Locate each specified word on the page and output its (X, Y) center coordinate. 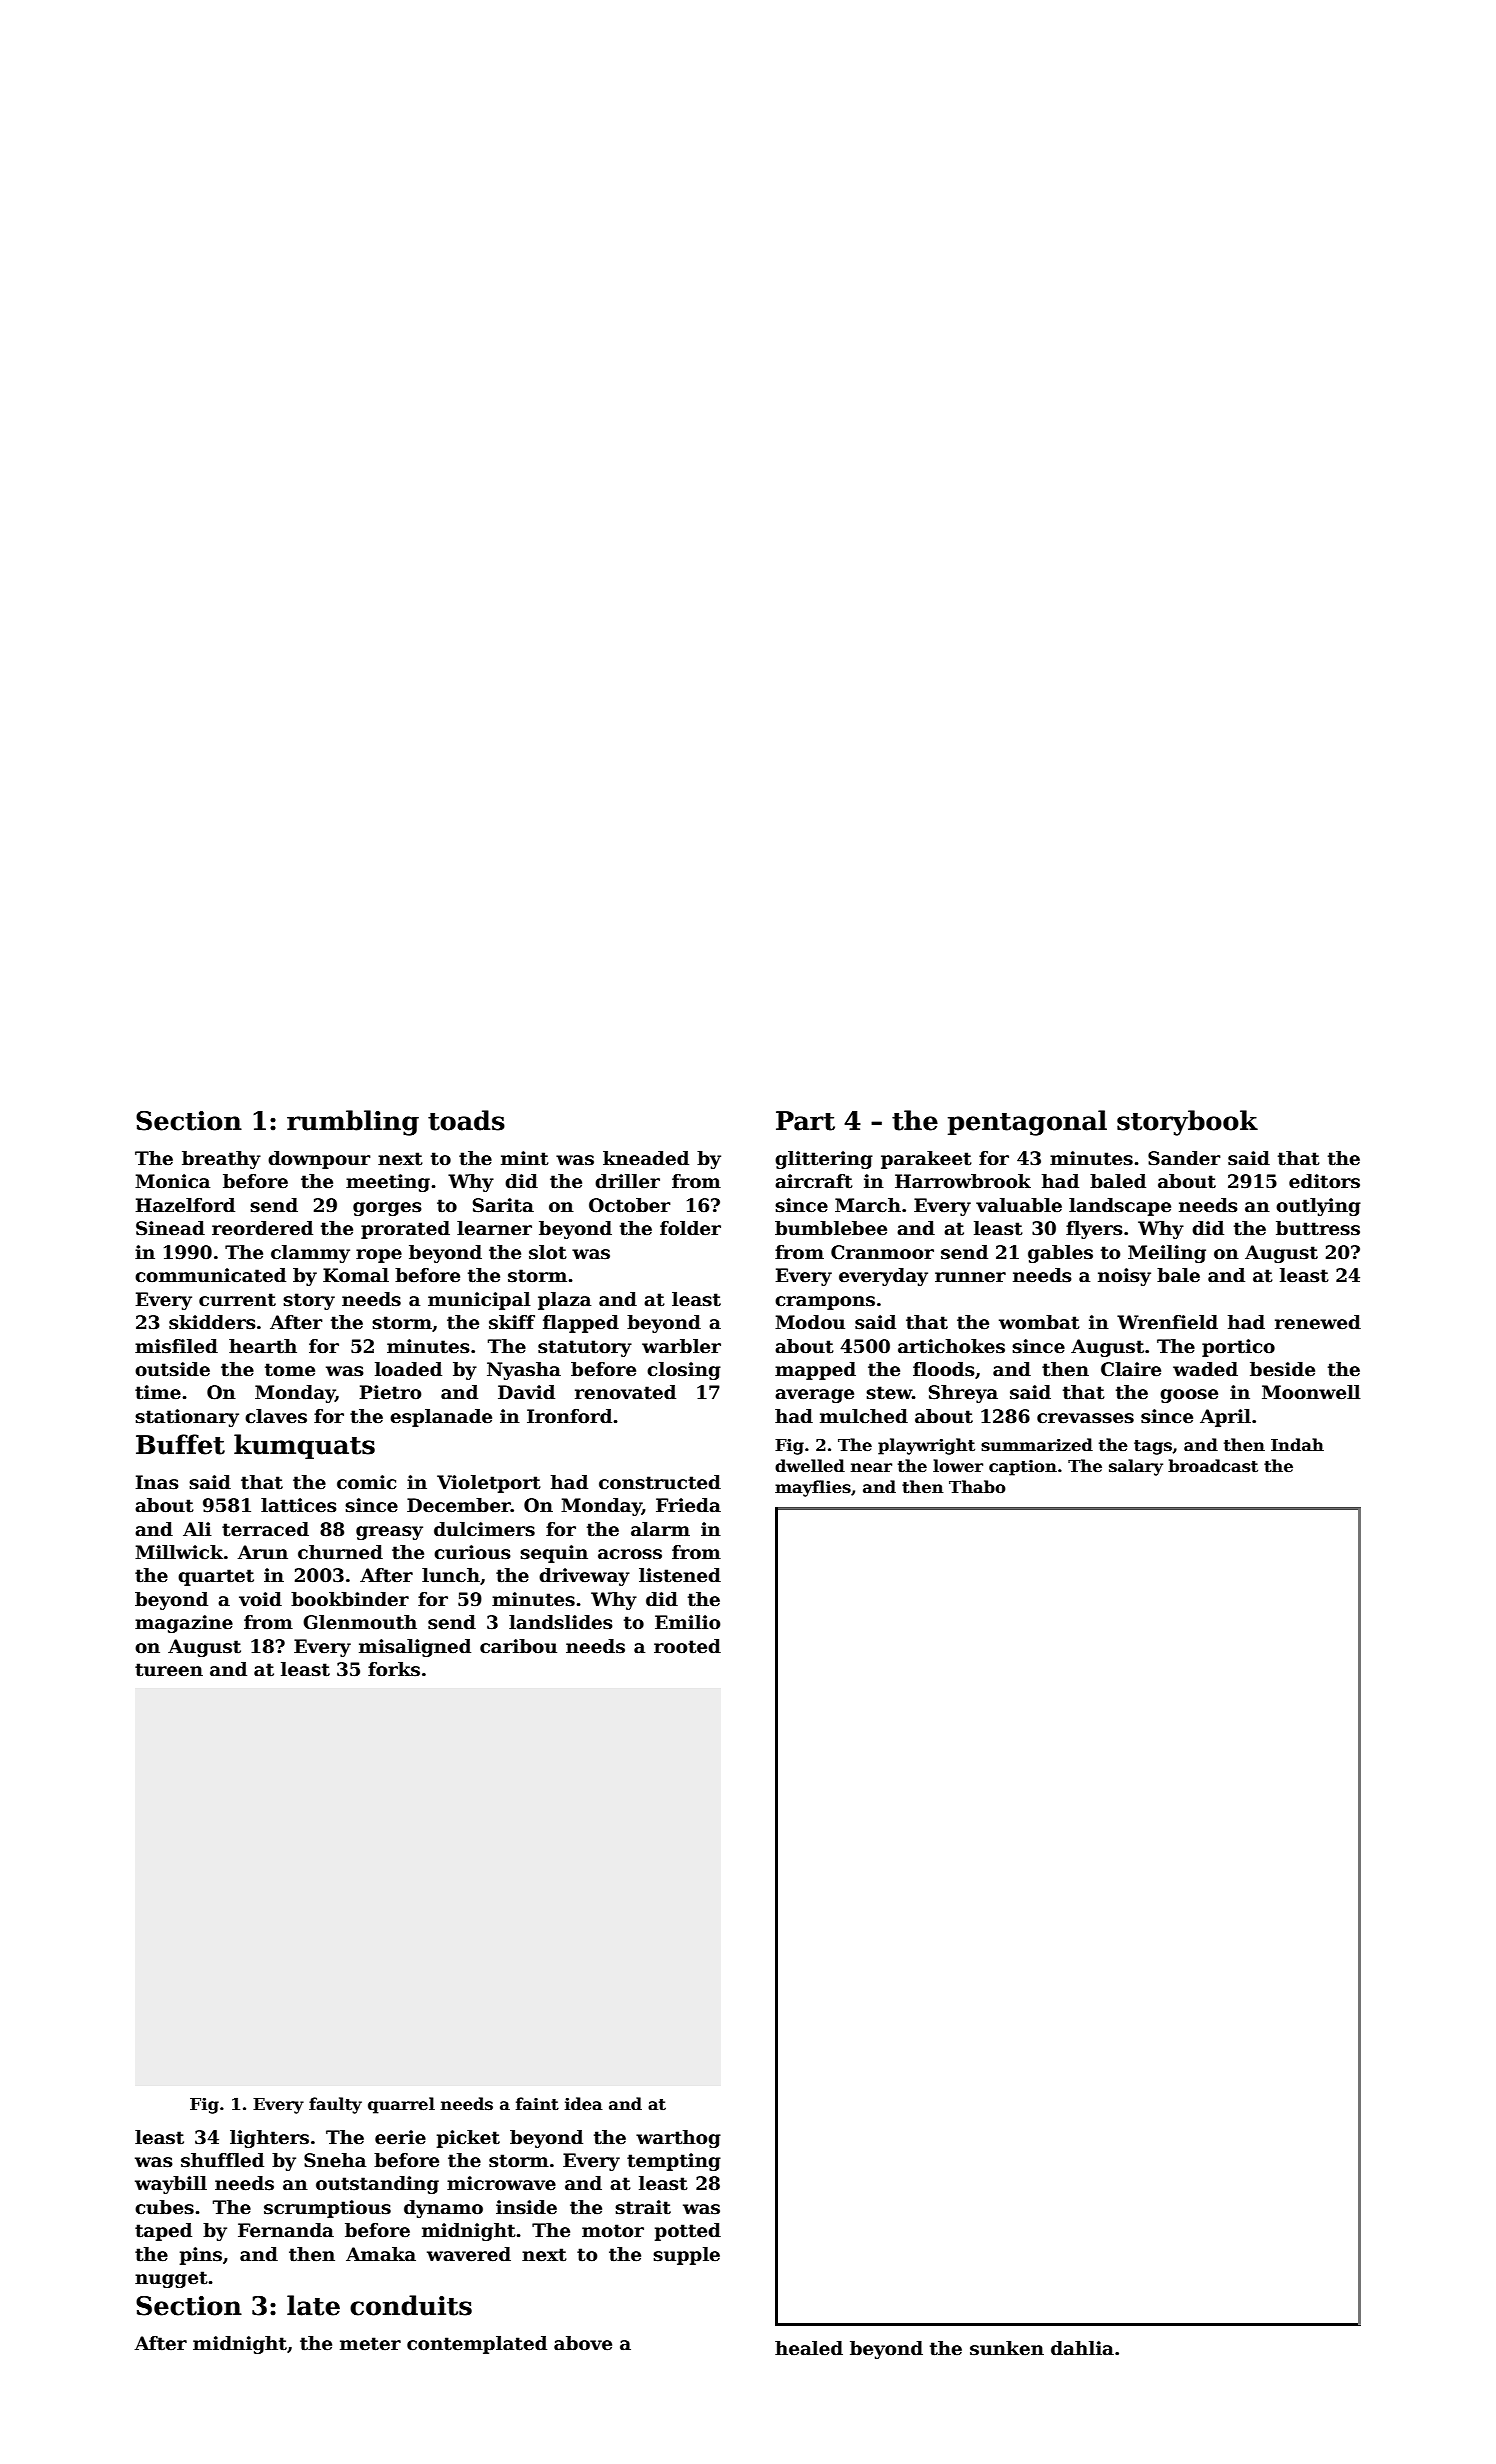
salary (1136, 1467)
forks (394, 1669)
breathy (221, 1160)
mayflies (813, 1488)
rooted (687, 1646)
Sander (1184, 1158)
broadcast (1213, 1466)
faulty (335, 2105)
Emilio (688, 1622)
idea (584, 2103)
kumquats (304, 1446)
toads (466, 1120)
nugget (171, 2279)
